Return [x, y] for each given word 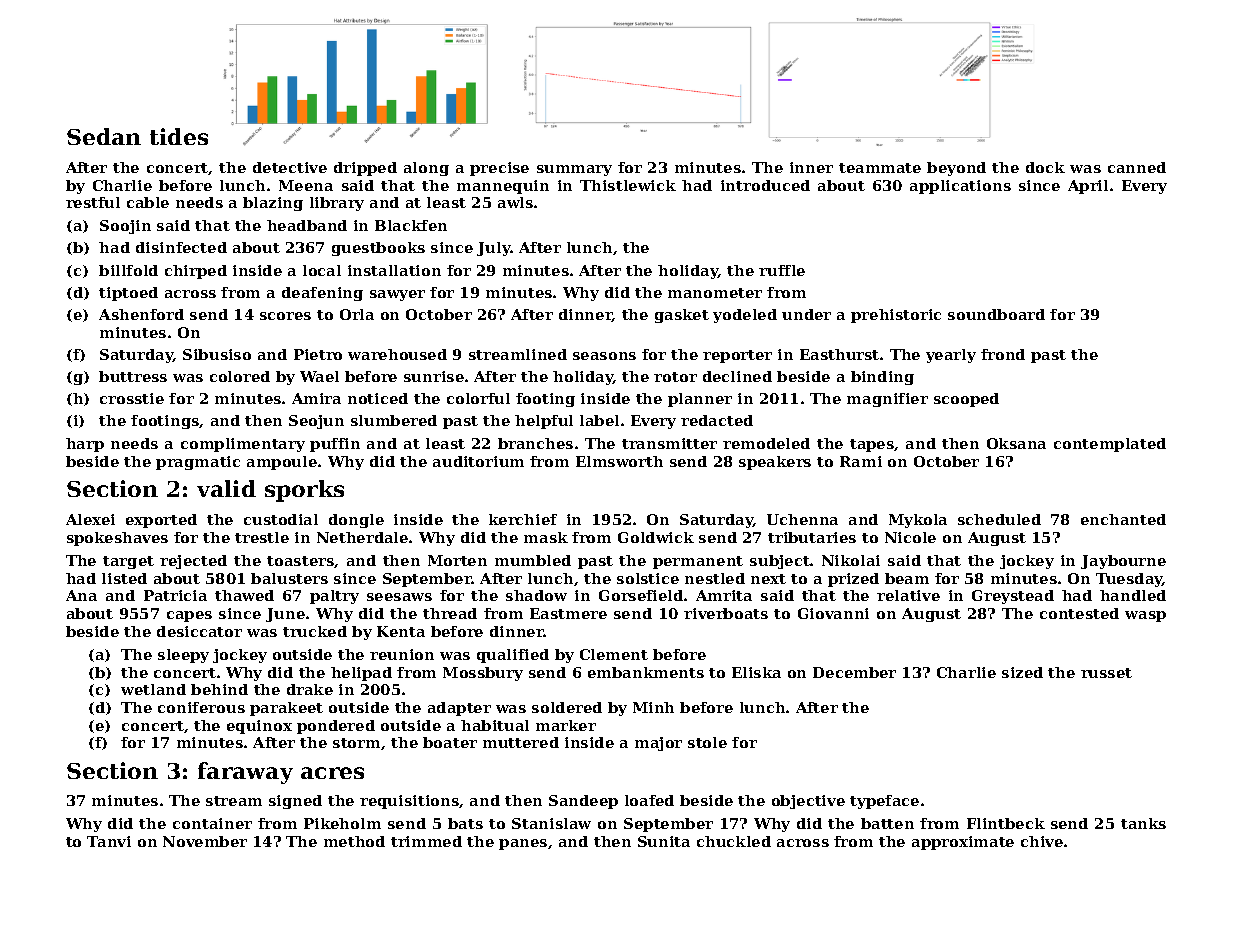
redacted [717, 420]
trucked [315, 631]
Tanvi [109, 841]
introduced [765, 185]
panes [523, 844]
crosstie [132, 398]
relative [908, 595]
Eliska [756, 672]
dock [1045, 167]
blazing [273, 204]
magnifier [887, 400]
